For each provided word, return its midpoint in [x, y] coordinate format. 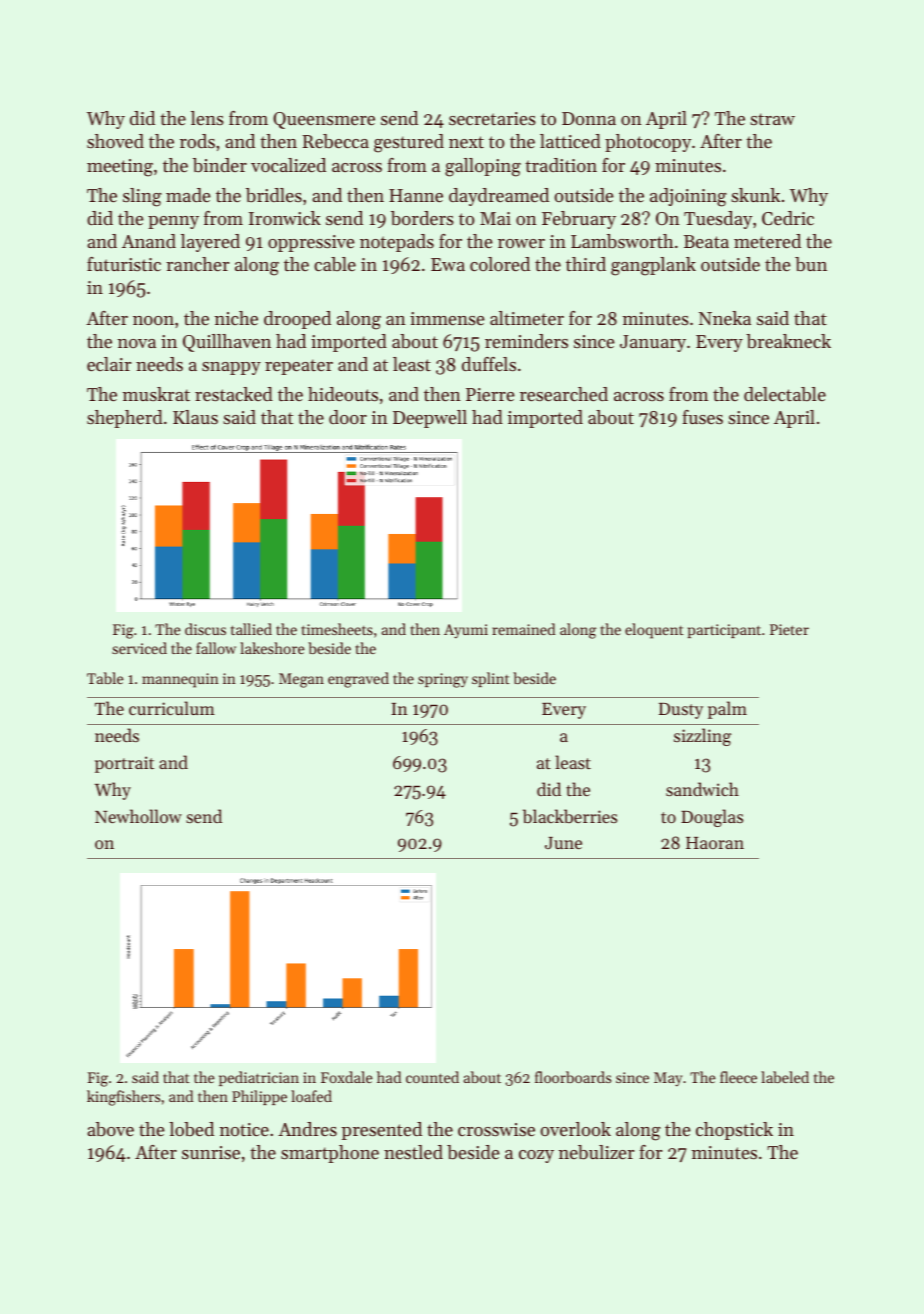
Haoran [715, 843]
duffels [489, 364]
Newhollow [138, 816]
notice [244, 1129]
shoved [115, 141]
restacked [234, 394]
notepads [397, 243]
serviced [139, 648]
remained [523, 629]
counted [432, 1077]
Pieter [789, 629]
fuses [702, 417]
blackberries [570, 816]
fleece [738, 1077]
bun [811, 264]
